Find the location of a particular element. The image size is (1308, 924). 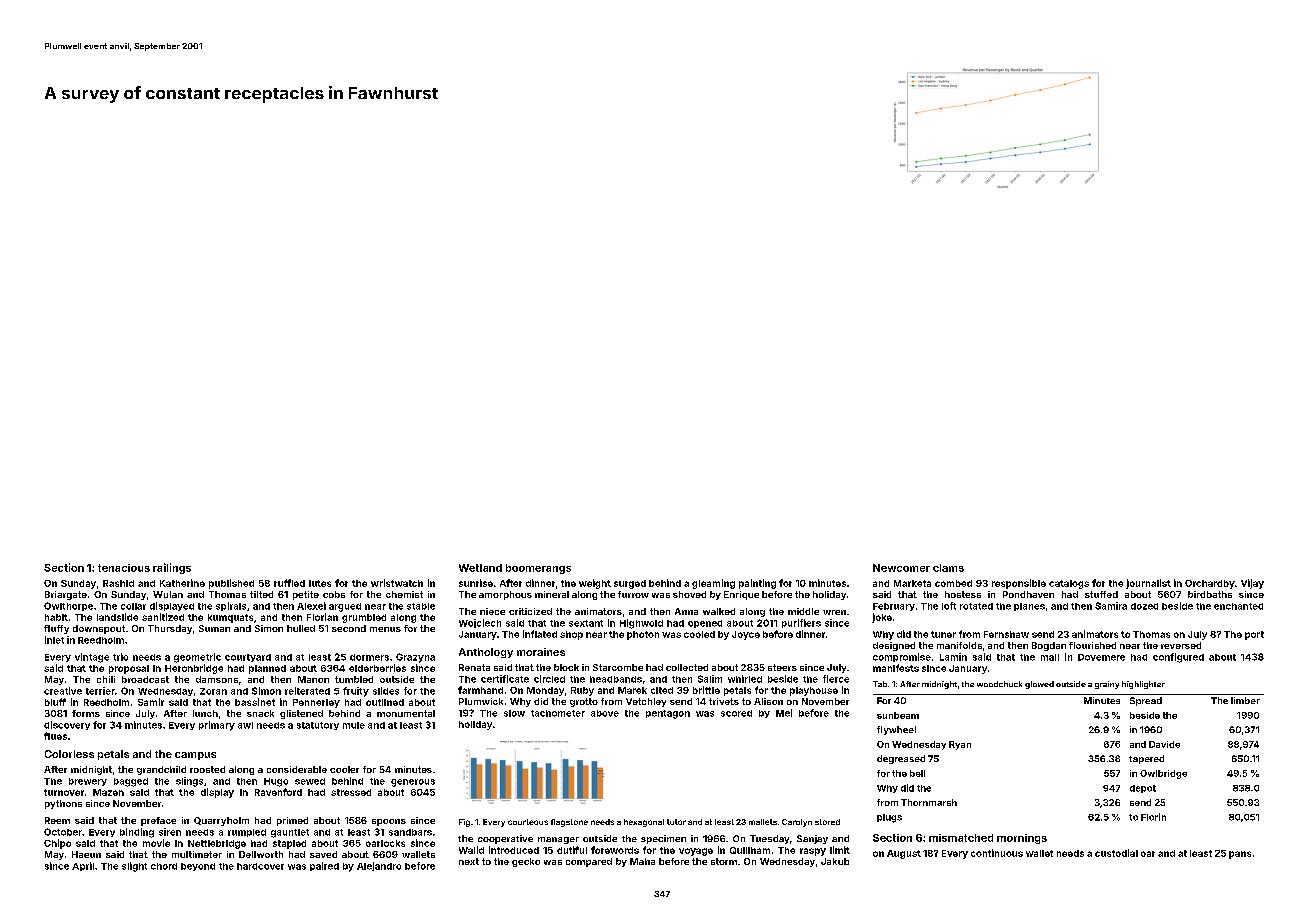

steers is located at coordinates (782, 667).
